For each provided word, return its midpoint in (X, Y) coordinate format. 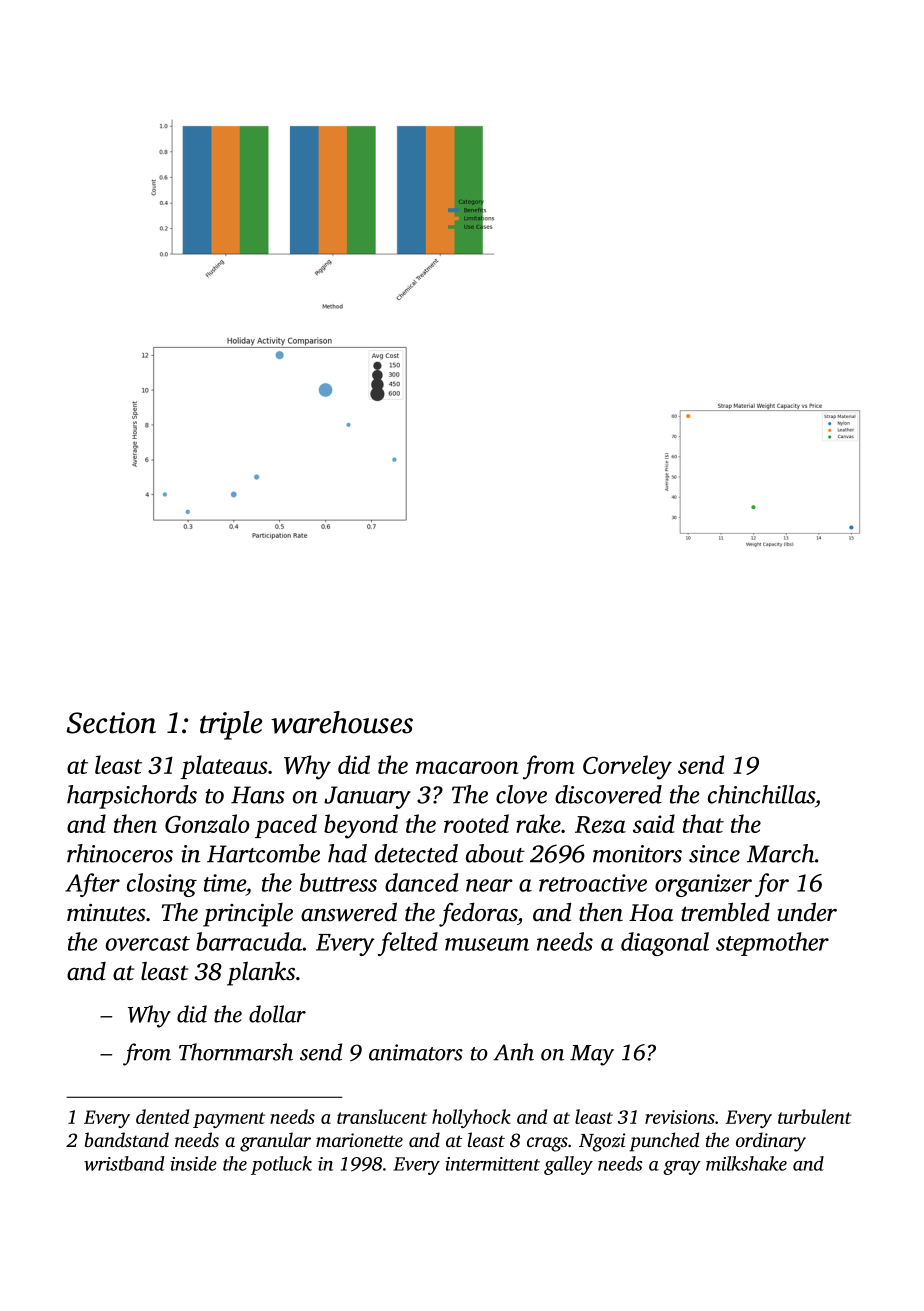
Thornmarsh (236, 1052)
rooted (476, 823)
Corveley (627, 767)
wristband (124, 1163)
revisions (680, 1117)
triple (231, 725)
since (714, 854)
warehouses (342, 722)
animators (416, 1052)
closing (162, 885)
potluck (281, 1165)
